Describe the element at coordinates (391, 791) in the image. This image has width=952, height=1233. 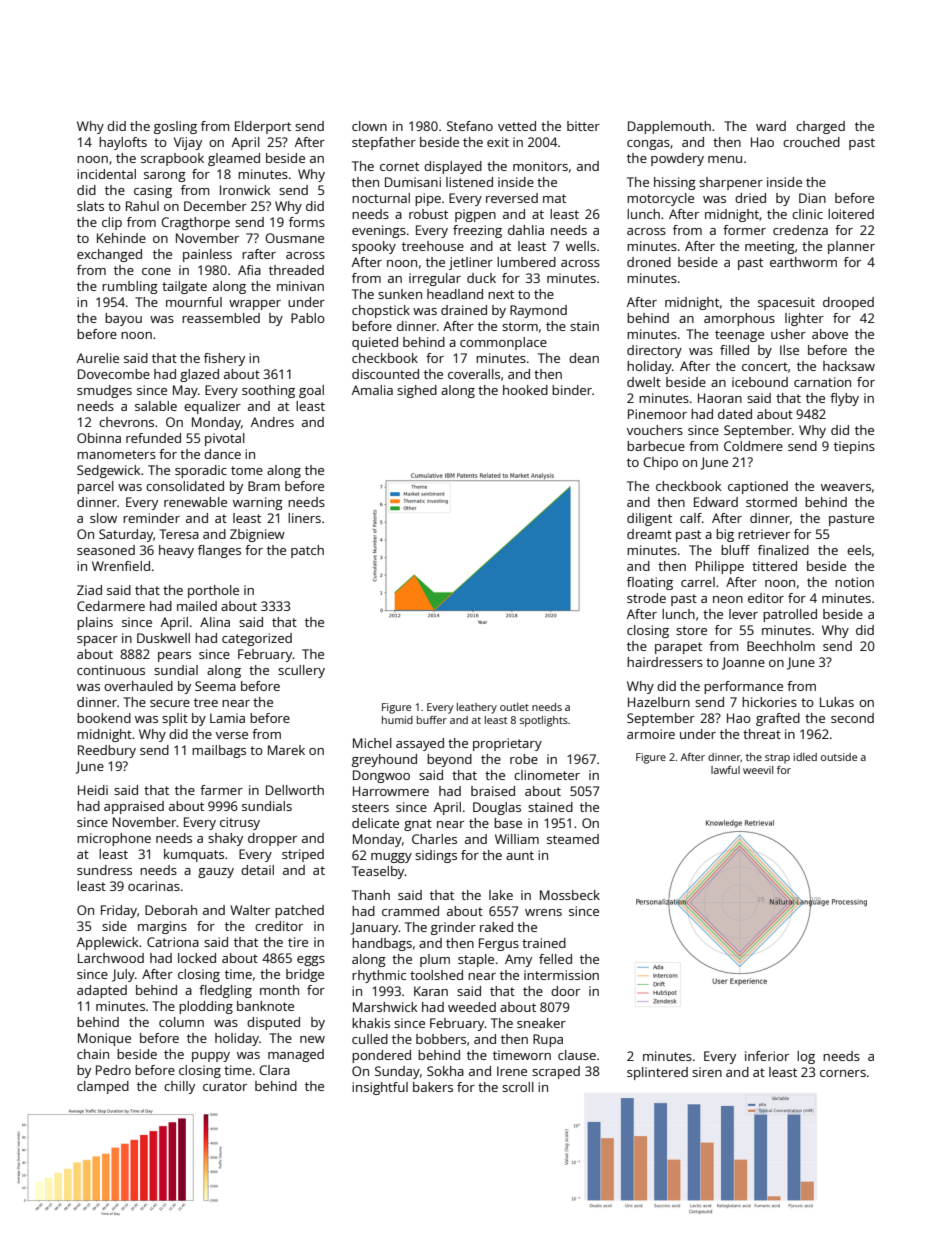
I see `Harrowmere` at that location.
